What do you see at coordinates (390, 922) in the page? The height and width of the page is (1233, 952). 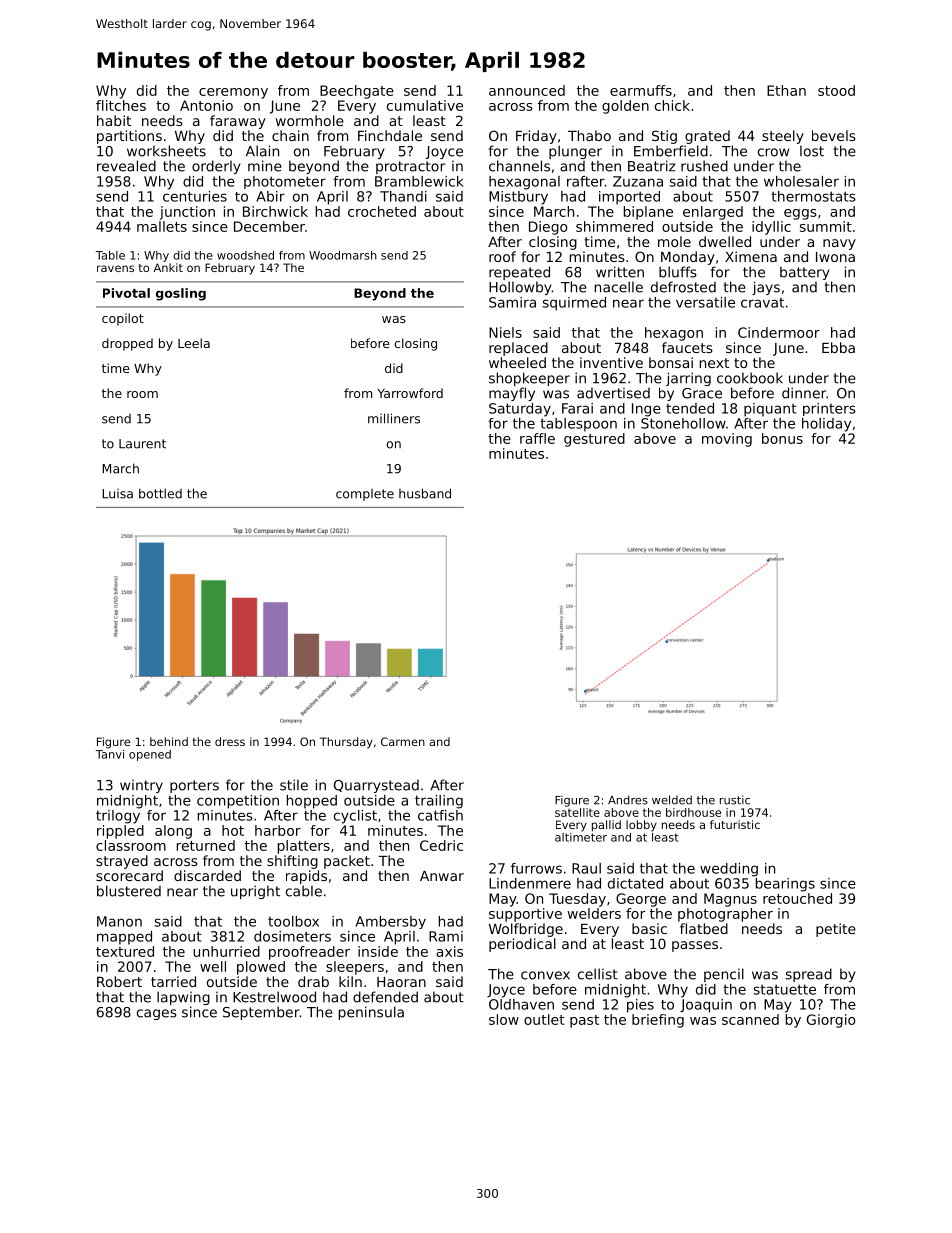 I see `Ambersby` at bounding box center [390, 922].
